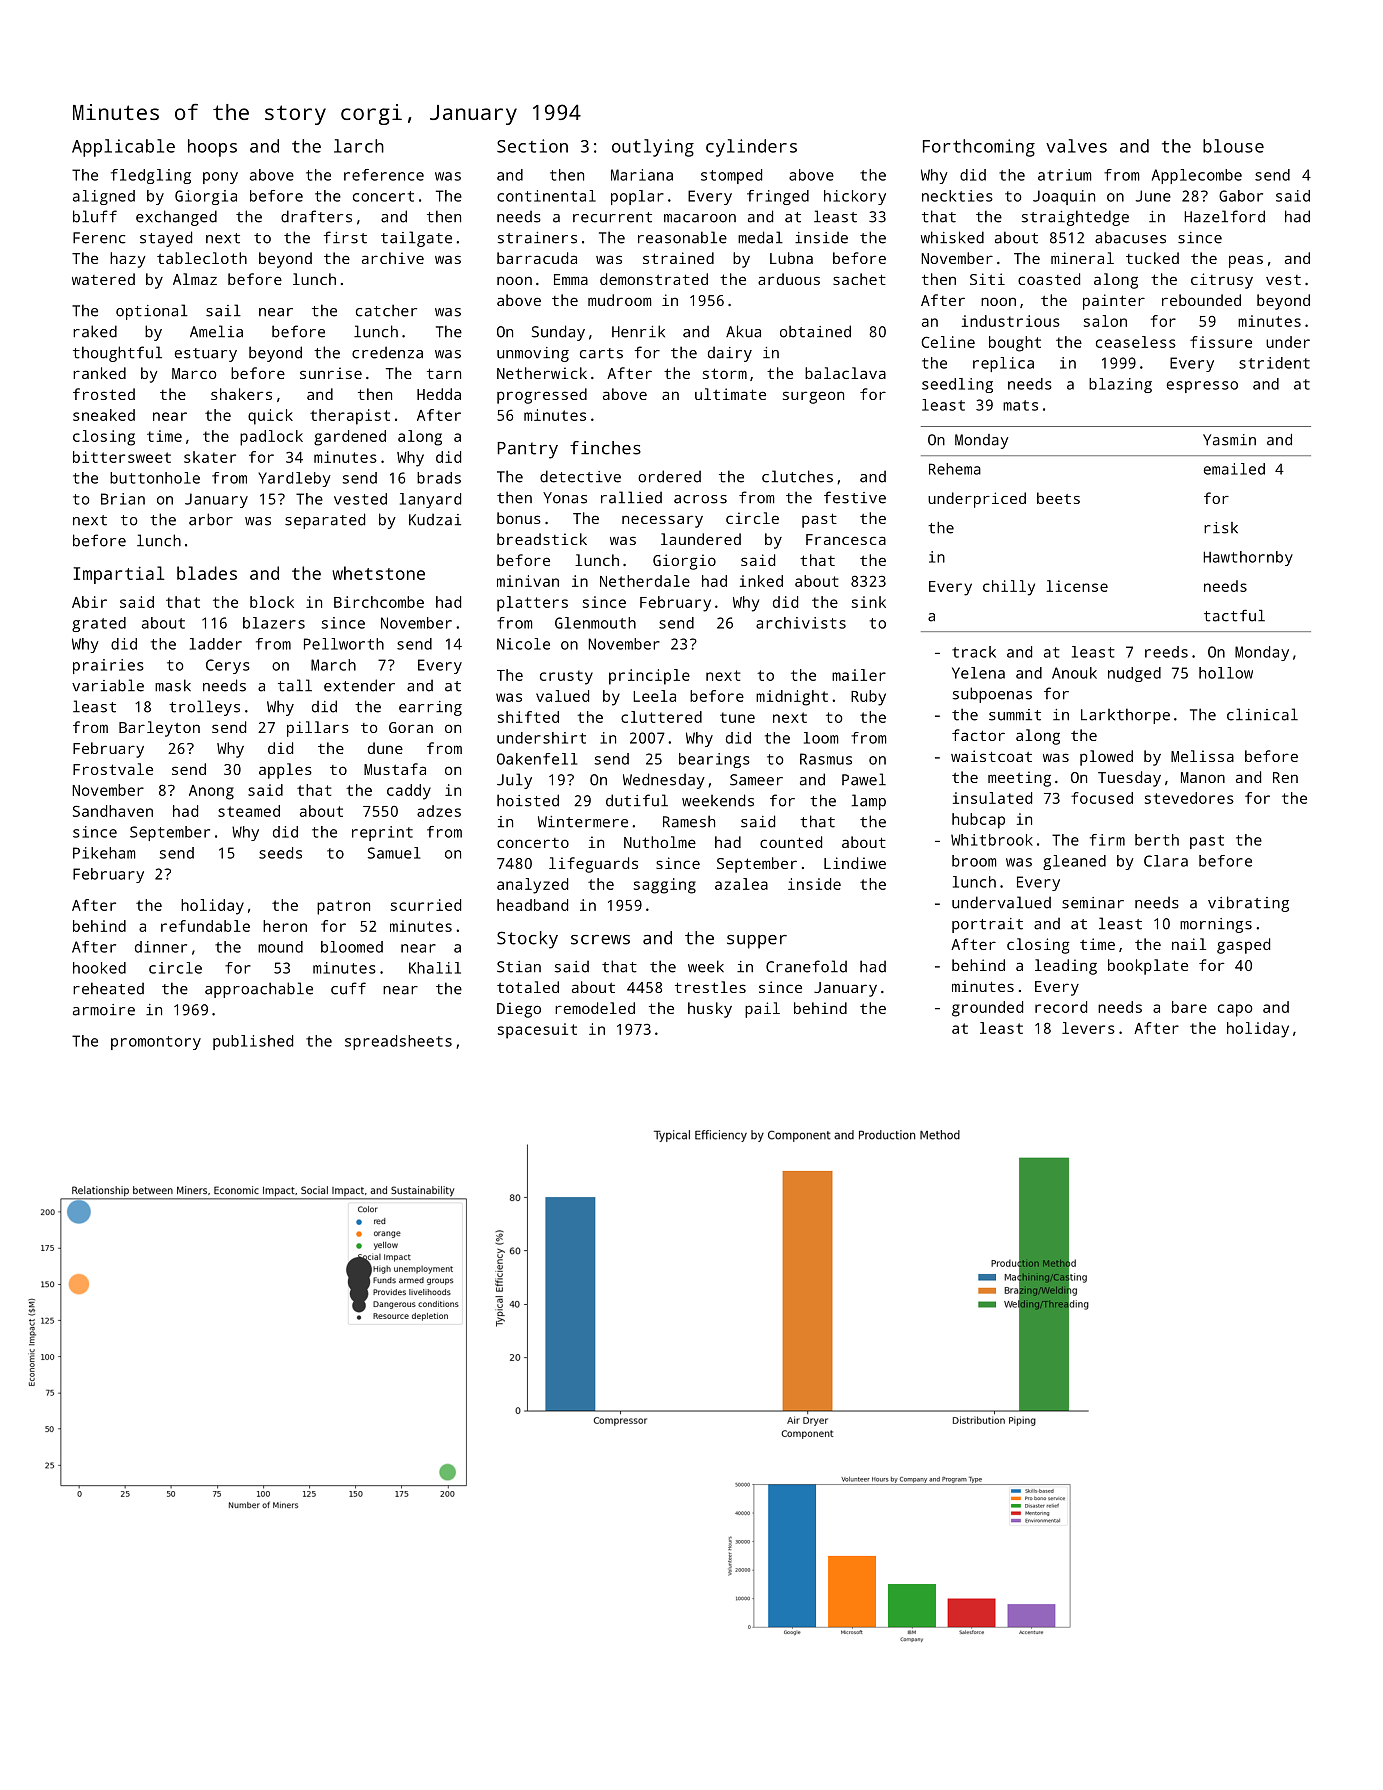 The image size is (1383, 1790). I want to click on blouse, so click(1233, 146).
